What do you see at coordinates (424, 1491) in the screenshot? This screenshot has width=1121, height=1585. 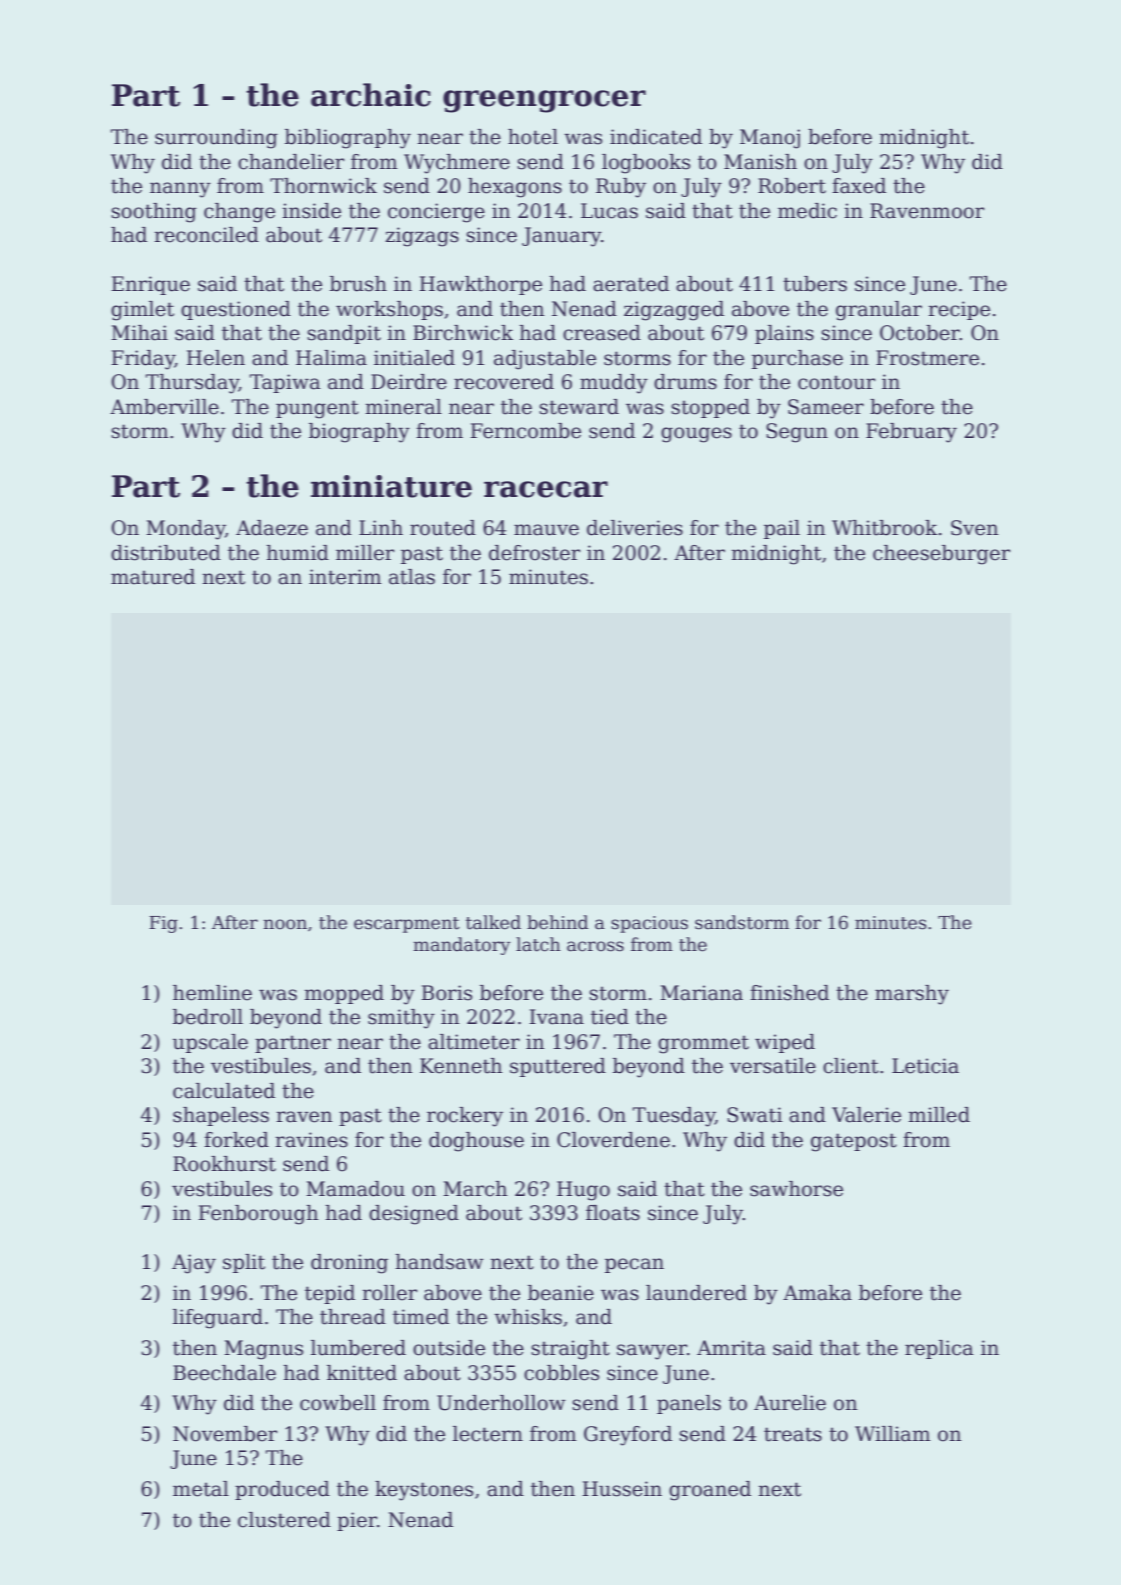 I see `keystones` at bounding box center [424, 1491].
